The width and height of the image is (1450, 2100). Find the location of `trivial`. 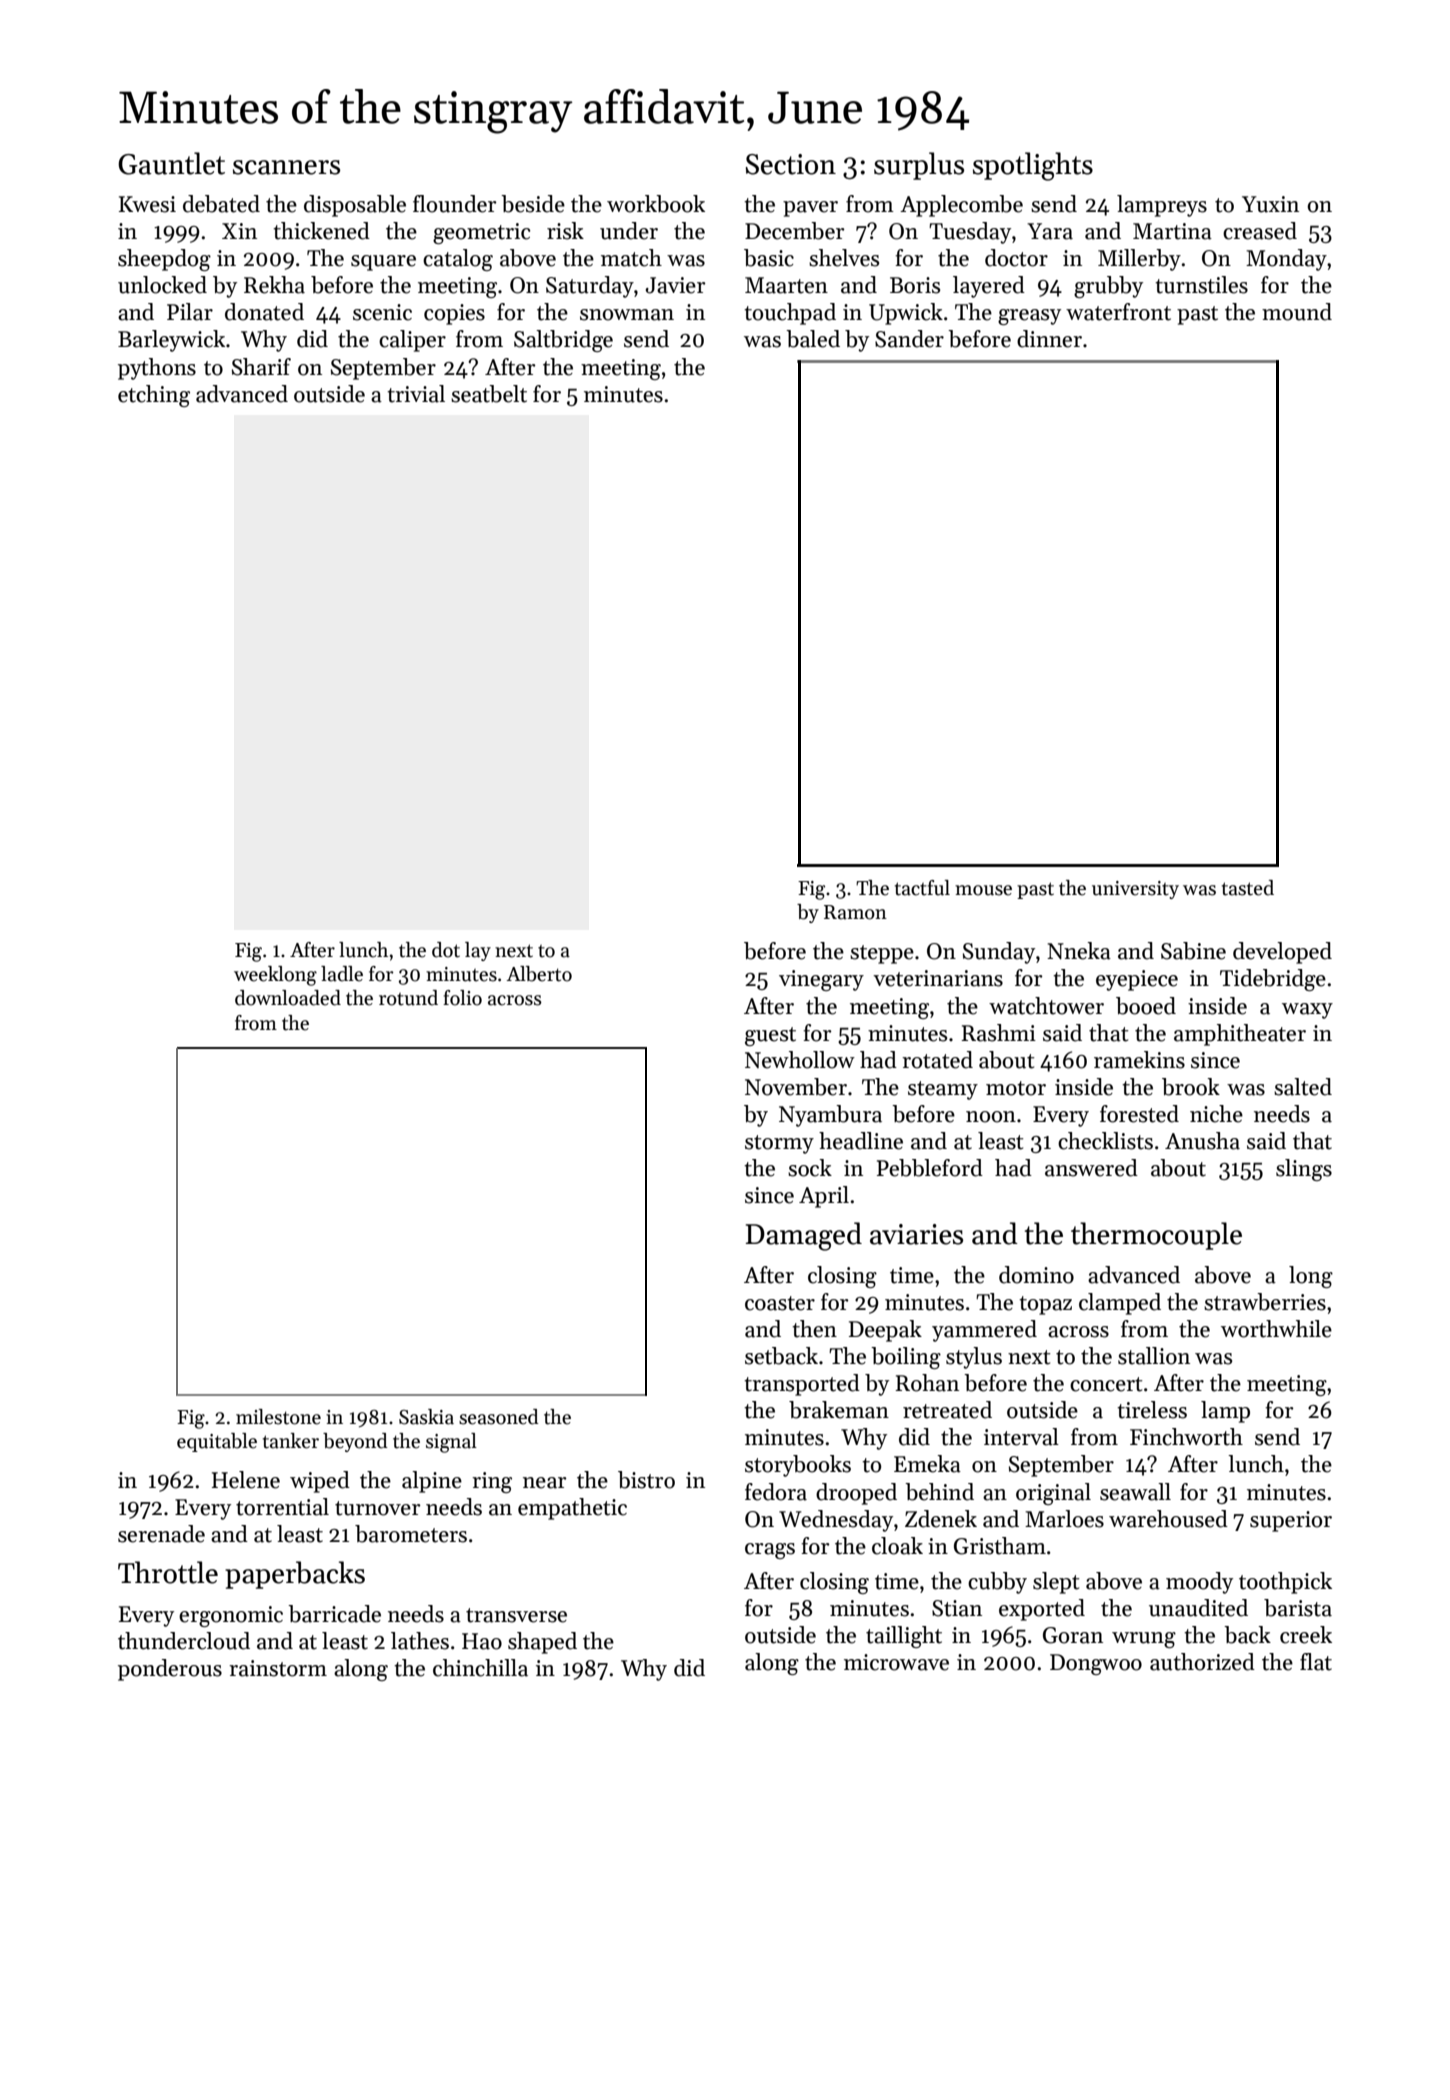

trivial is located at coordinates (416, 394).
